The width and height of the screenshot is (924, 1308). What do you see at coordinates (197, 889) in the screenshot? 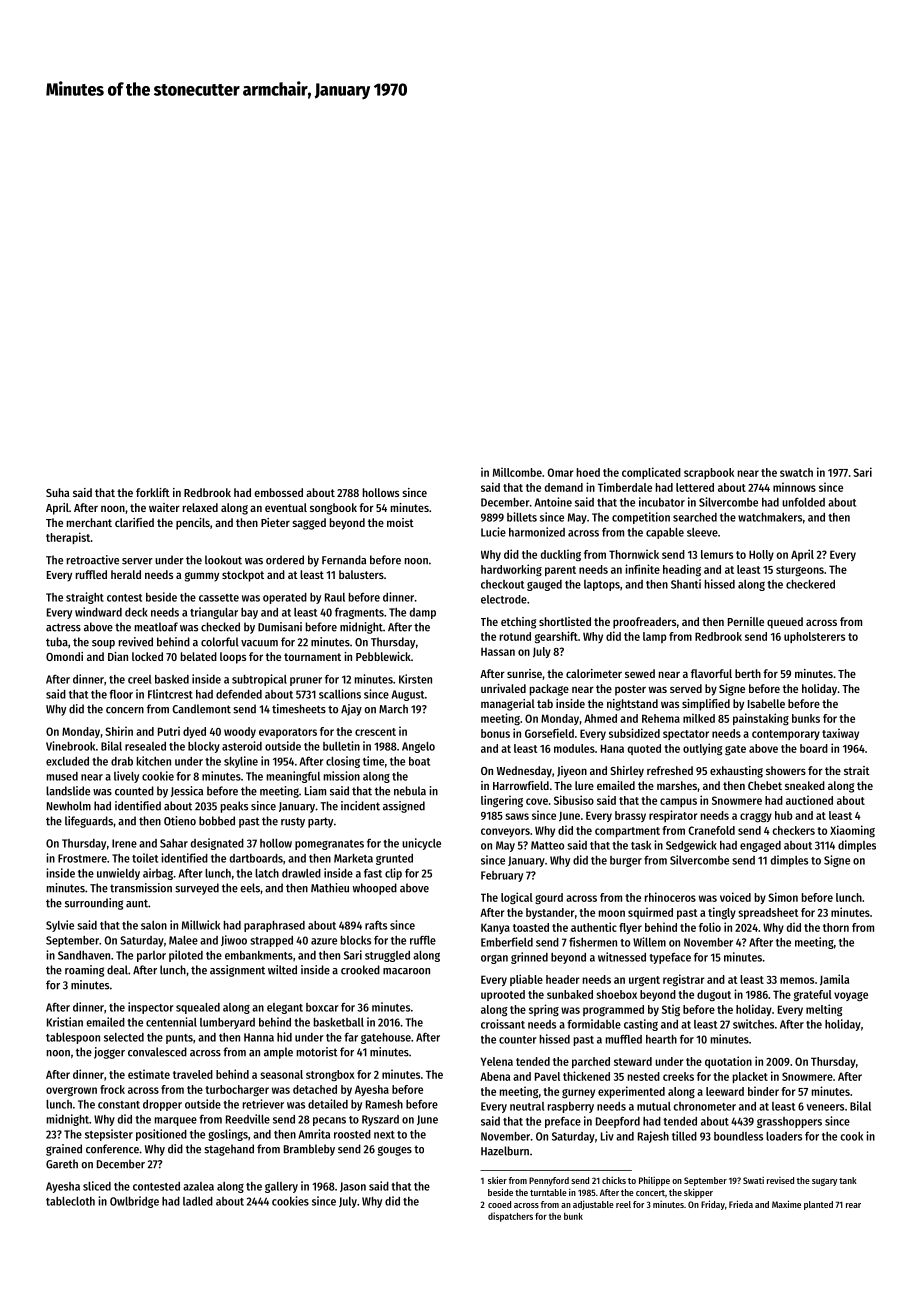
I see `surveyed` at bounding box center [197, 889].
